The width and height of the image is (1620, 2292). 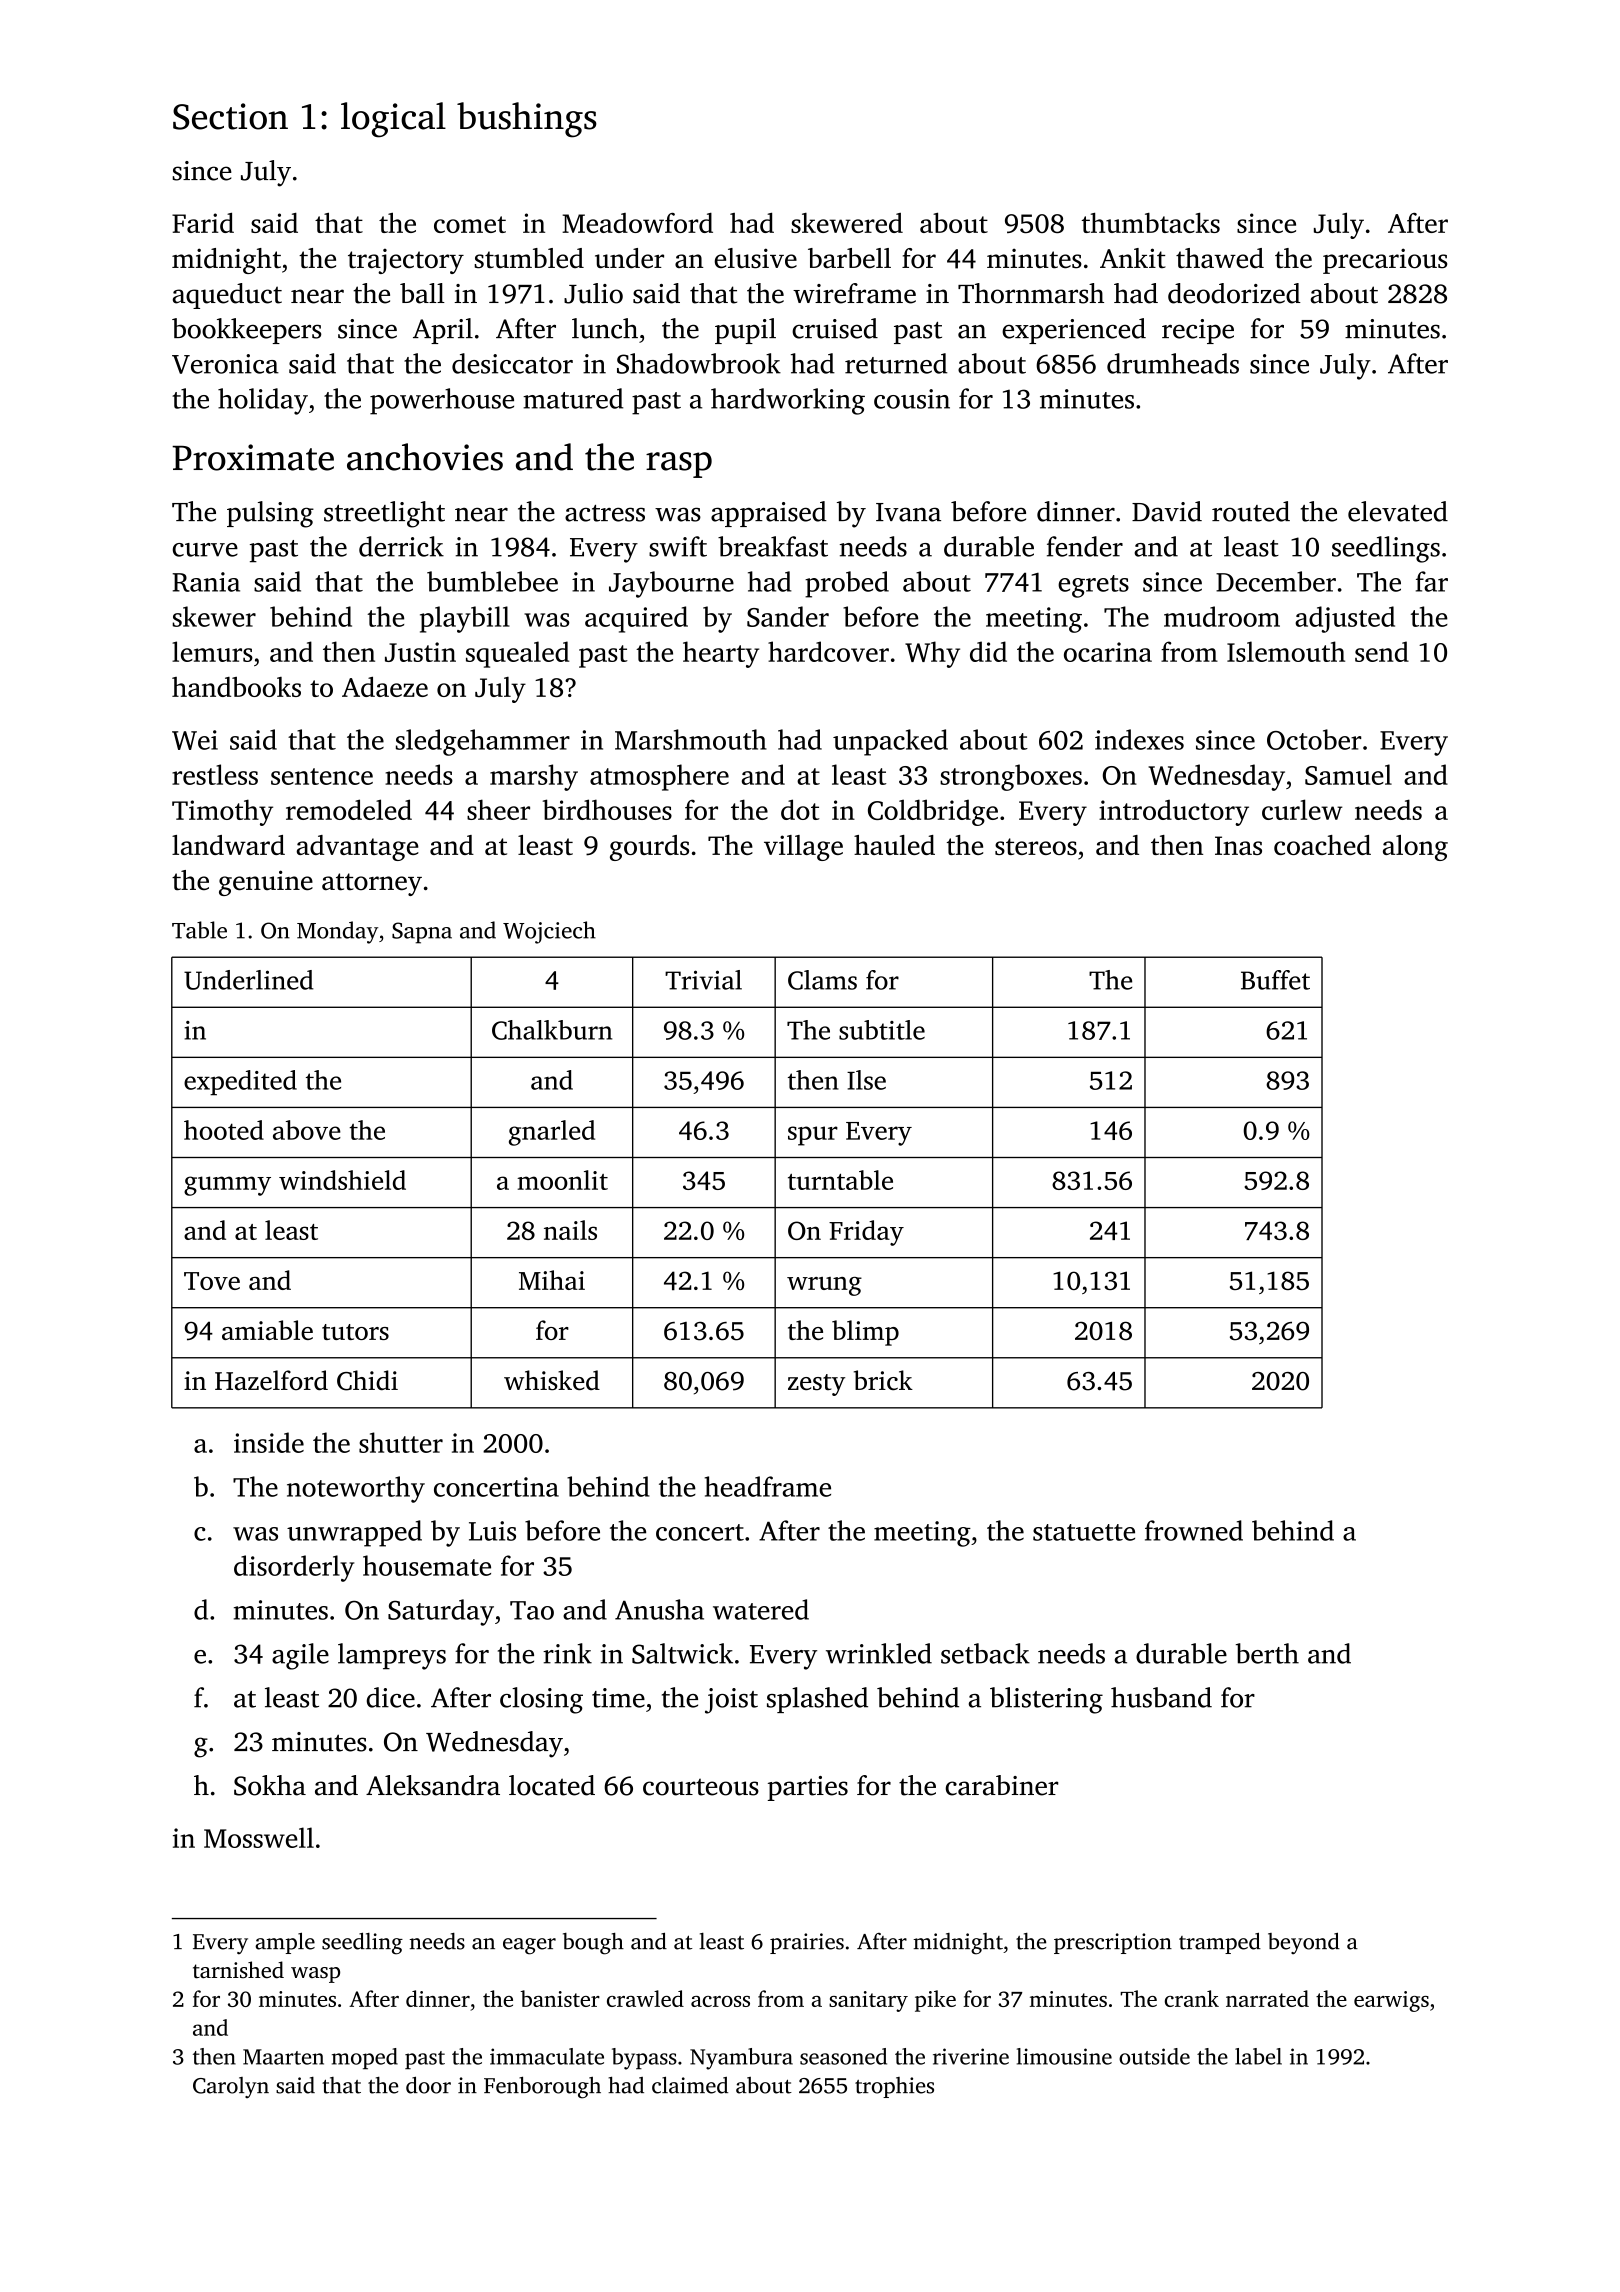 I want to click on blimp, so click(x=865, y=1333).
